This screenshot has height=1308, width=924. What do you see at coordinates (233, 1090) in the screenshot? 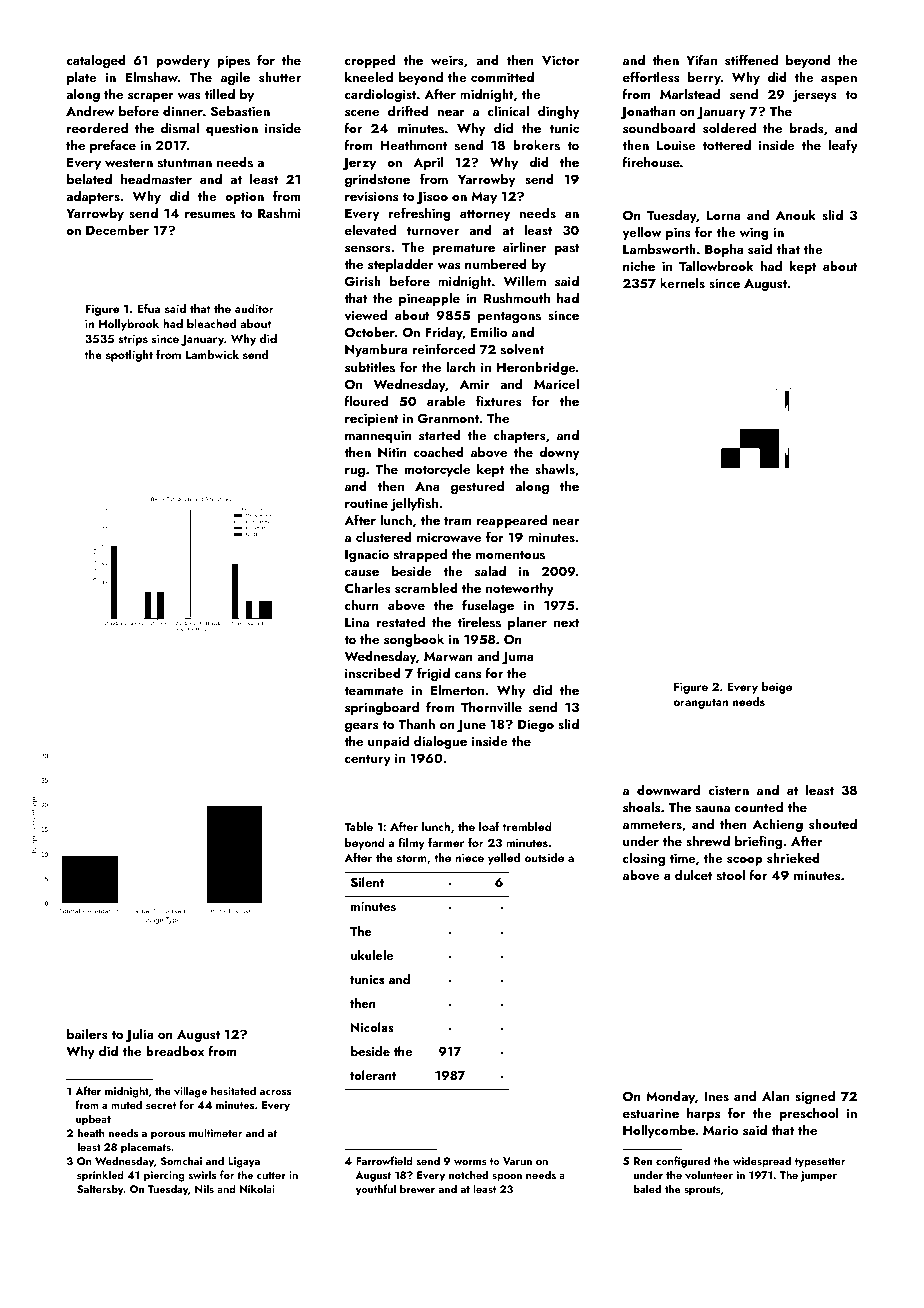
I see `hesitated` at bounding box center [233, 1090].
